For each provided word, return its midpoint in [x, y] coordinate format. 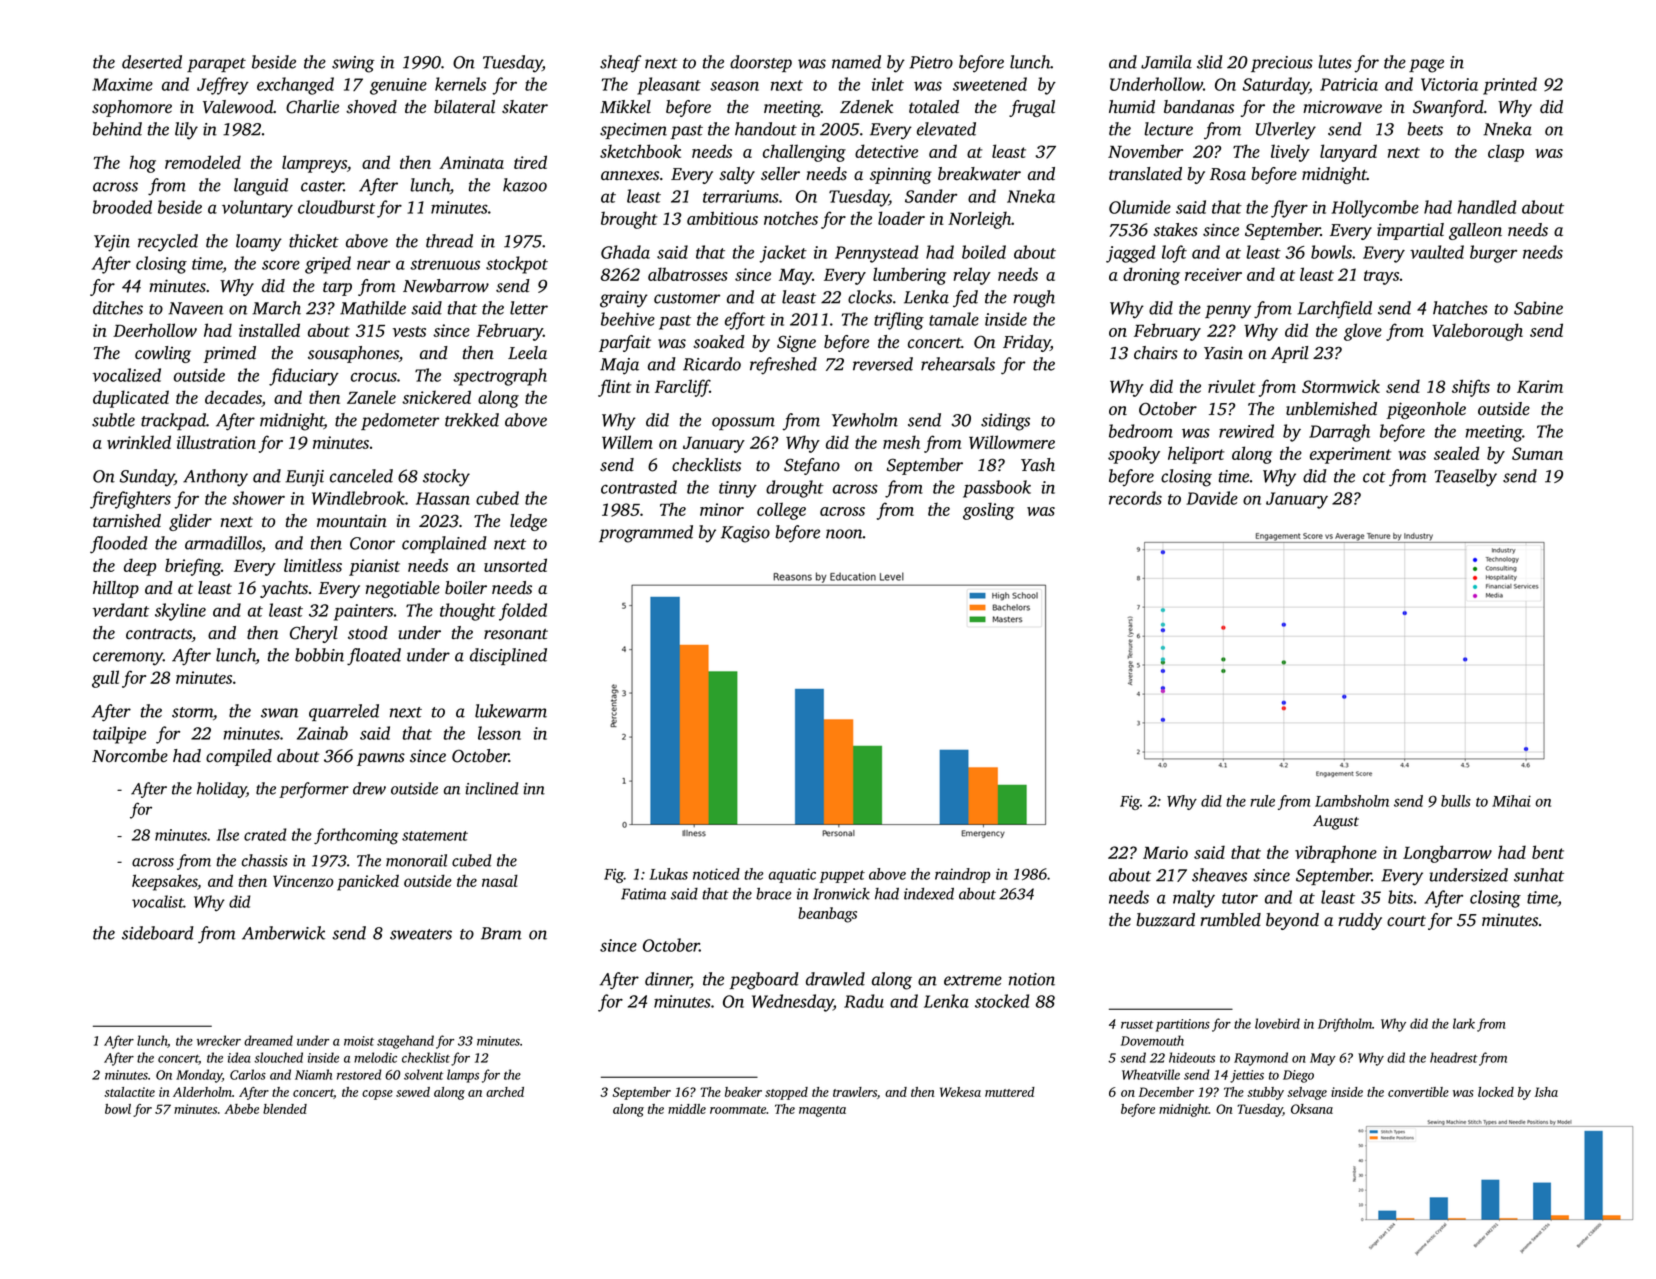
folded [523, 612]
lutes [1335, 62]
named [856, 62]
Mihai [1511, 801]
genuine [398, 86]
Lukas [668, 874]
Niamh [313, 1074]
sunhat [1539, 875]
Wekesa [960, 1092]
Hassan [443, 498]
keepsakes [165, 882]
